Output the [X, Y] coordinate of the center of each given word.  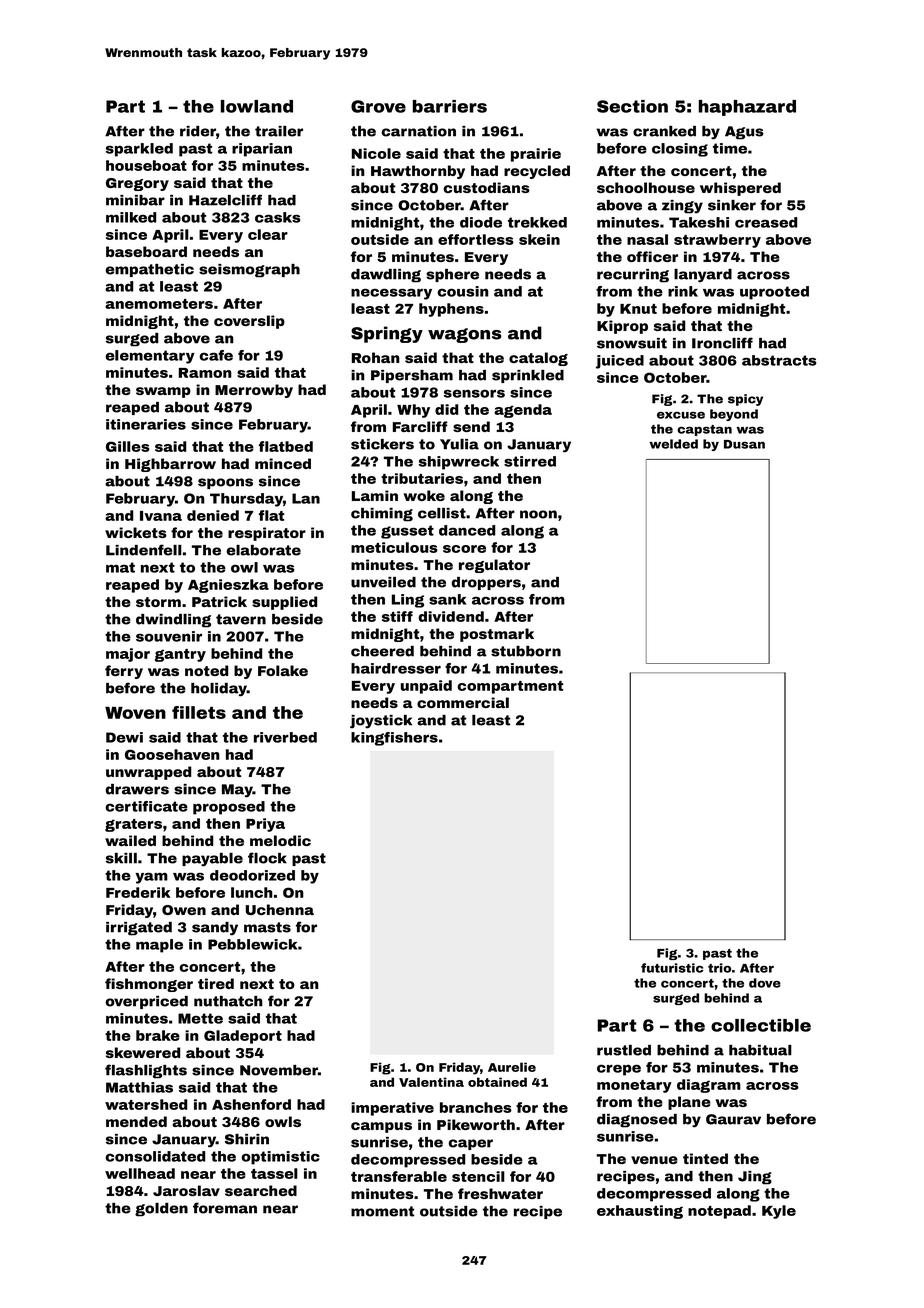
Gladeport [243, 1037]
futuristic [672, 968]
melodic [280, 840]
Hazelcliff [225, 200]
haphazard [747, 108]
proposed [229, 808]
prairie [536, 155]
